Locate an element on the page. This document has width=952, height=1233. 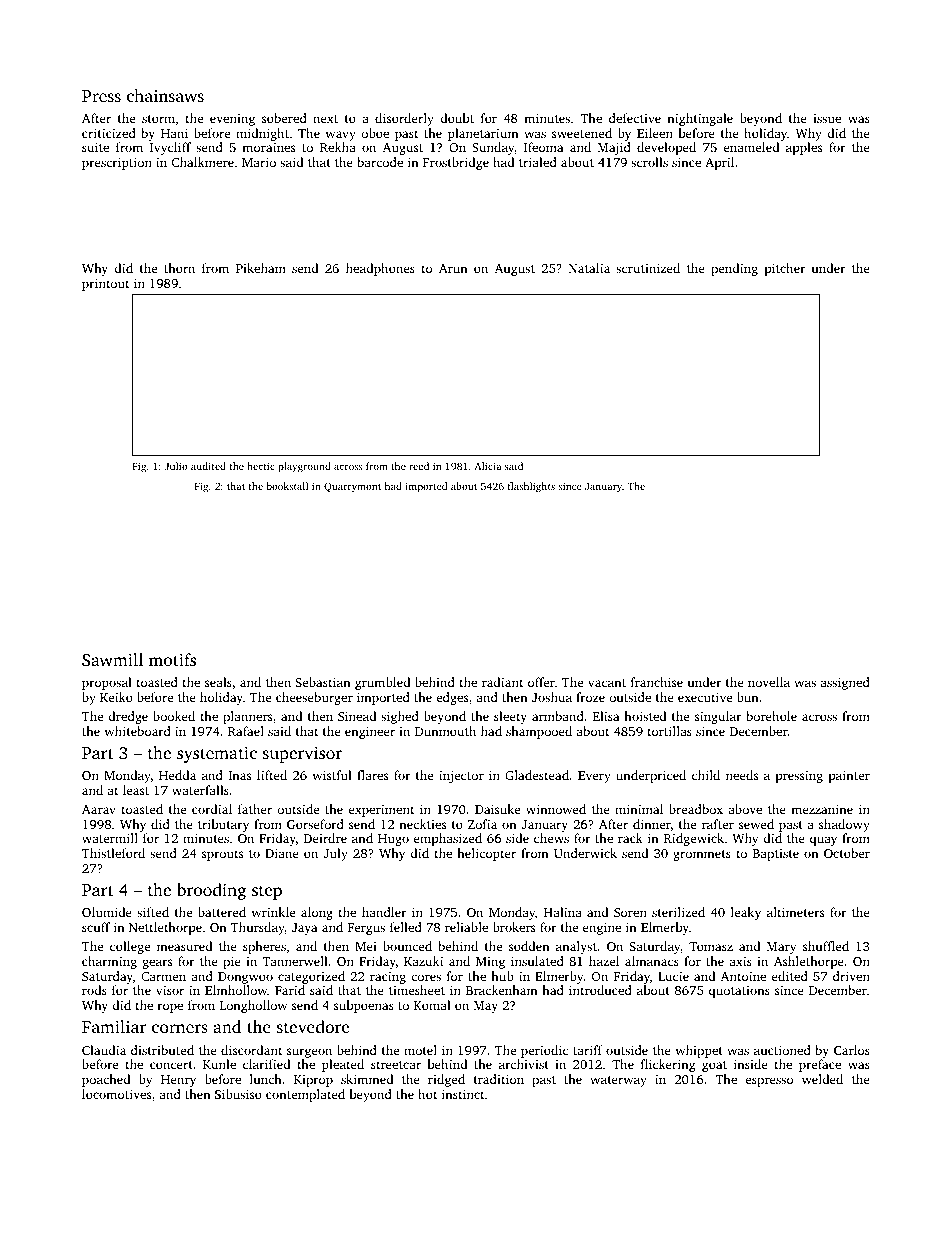
pitcher is located at coordinates (785, 269).
